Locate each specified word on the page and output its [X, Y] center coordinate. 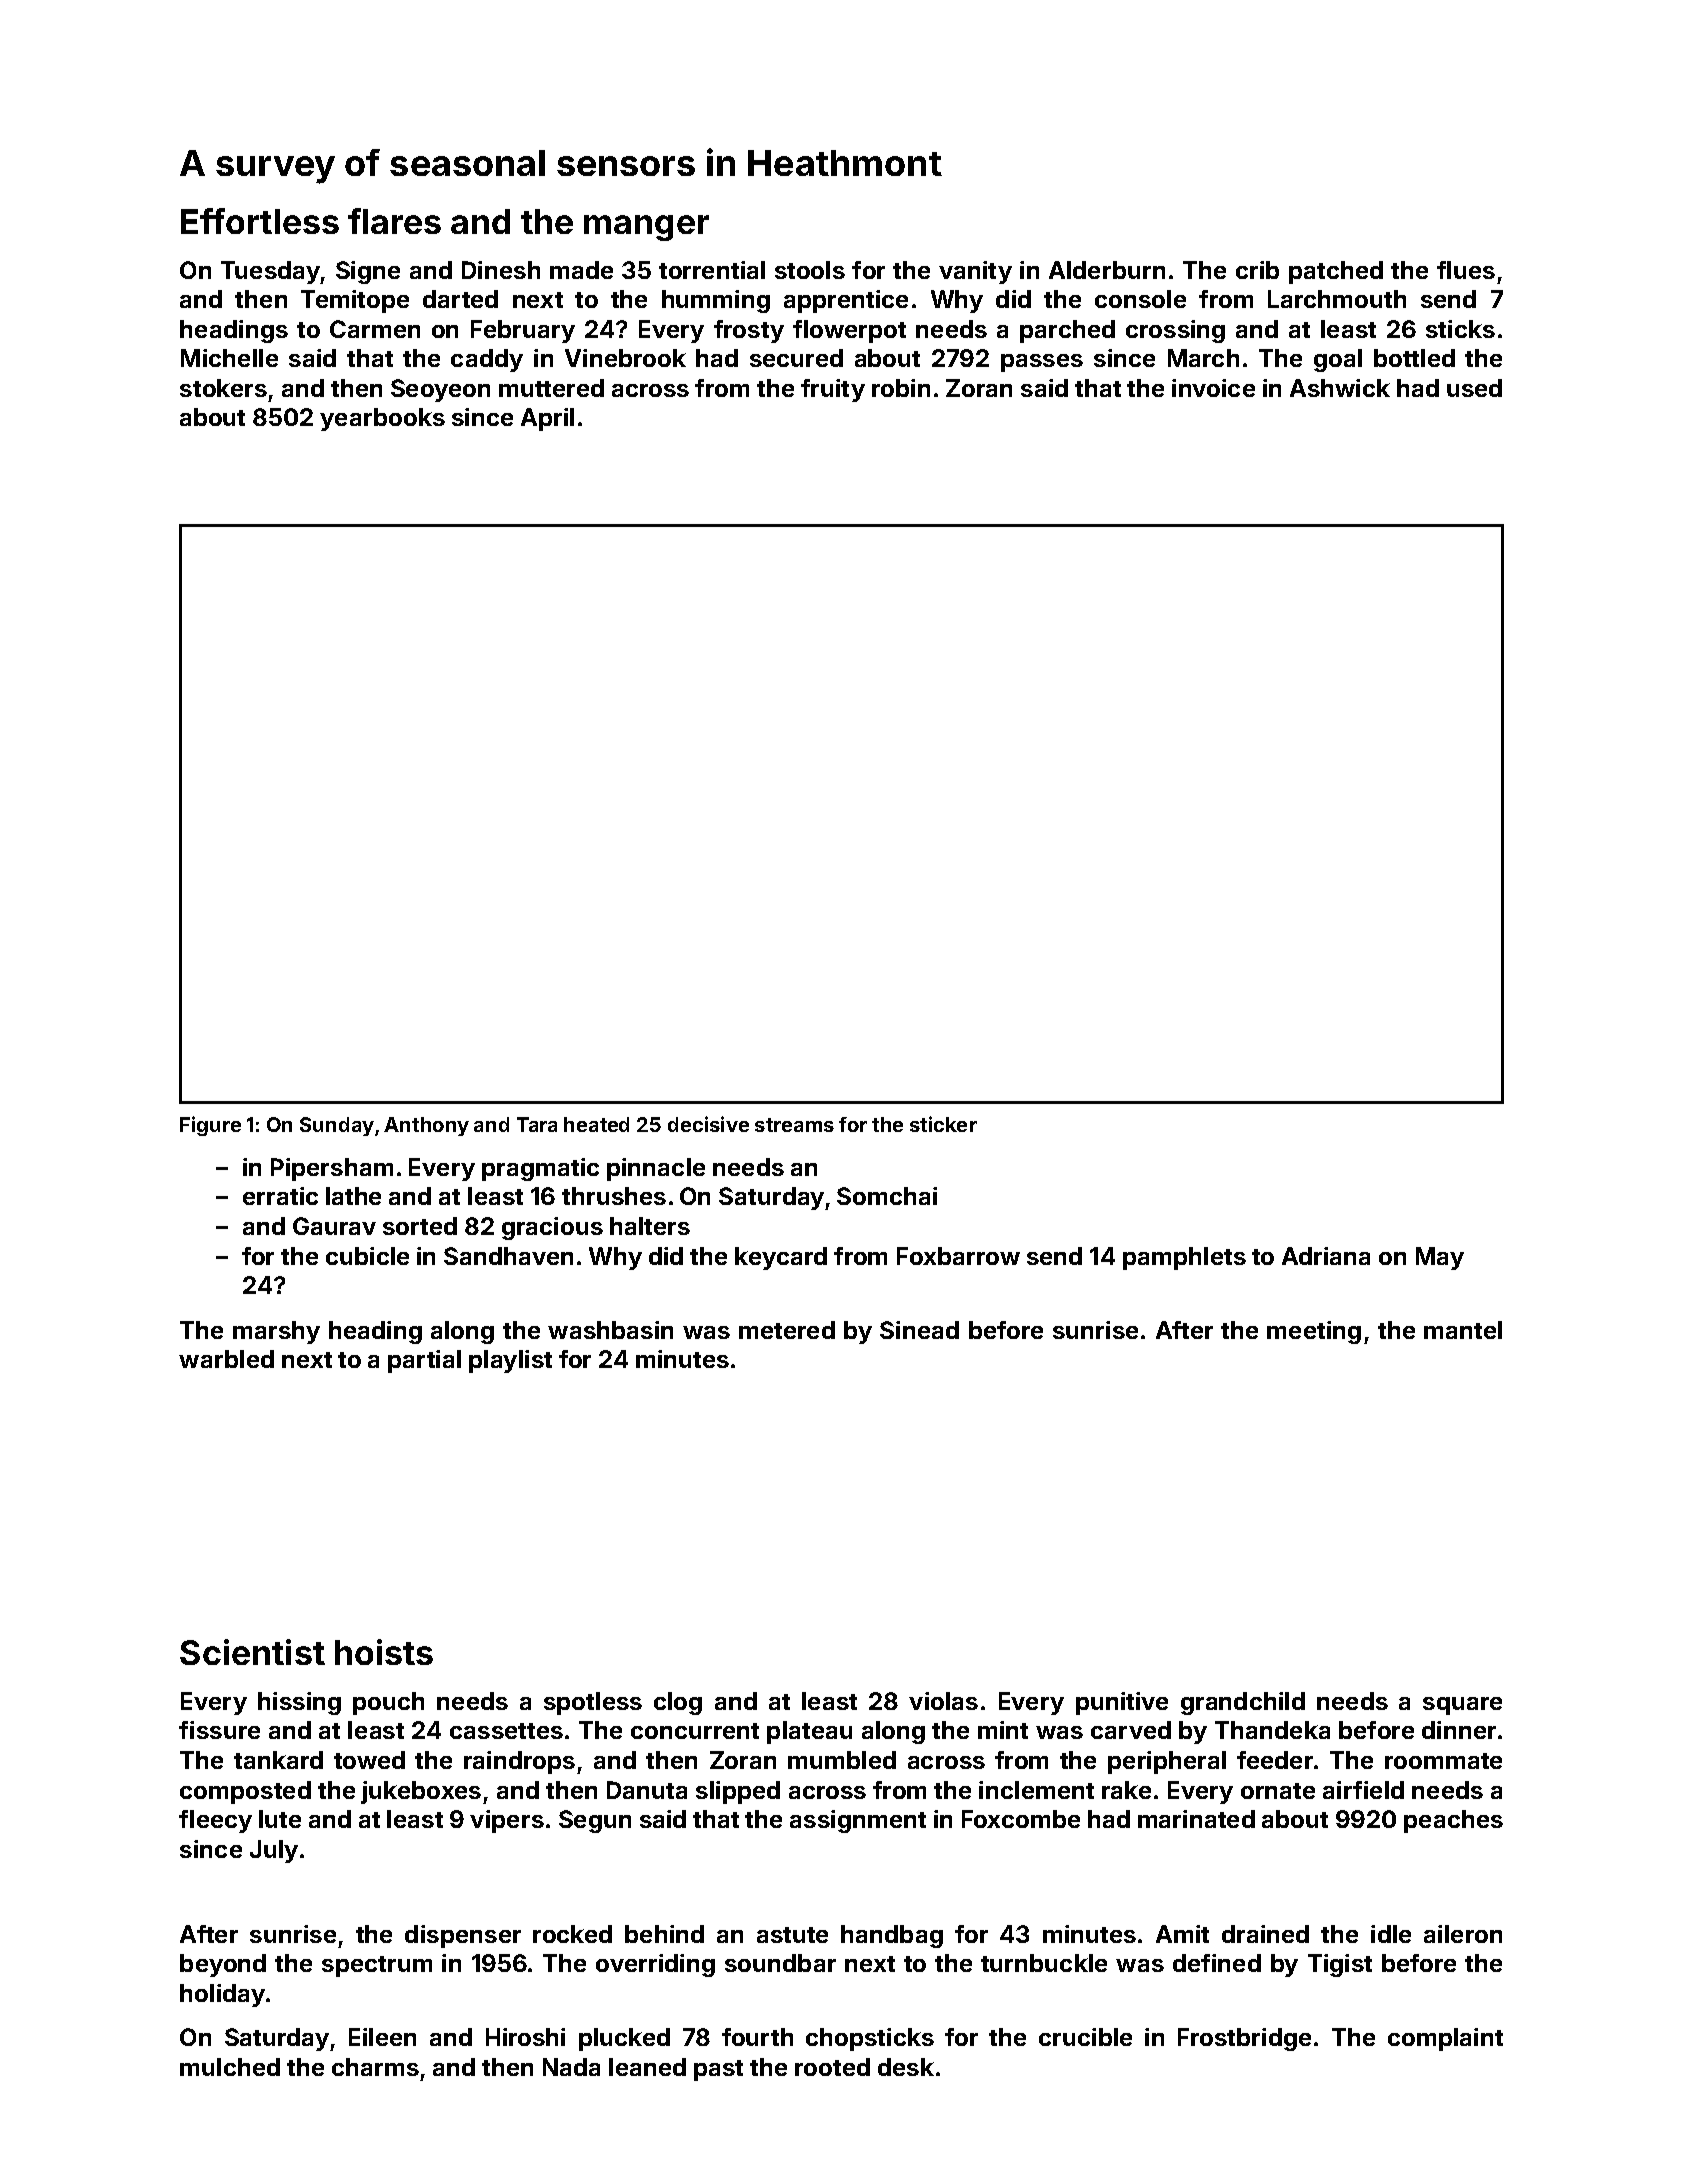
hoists [384, 1652]
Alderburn [1107, 270]
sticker [943, 1124]
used [1474, 388]
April [547, 419]
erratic [280, 1196]
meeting [1314, 1332]
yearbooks [382, 419]
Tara [537, 1124]
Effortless [260, 221]
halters [650, 1226]
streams [794, 1125]
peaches [1453, 1821]
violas [943, 1701]
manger [646, 228]
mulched [230, 2067]
